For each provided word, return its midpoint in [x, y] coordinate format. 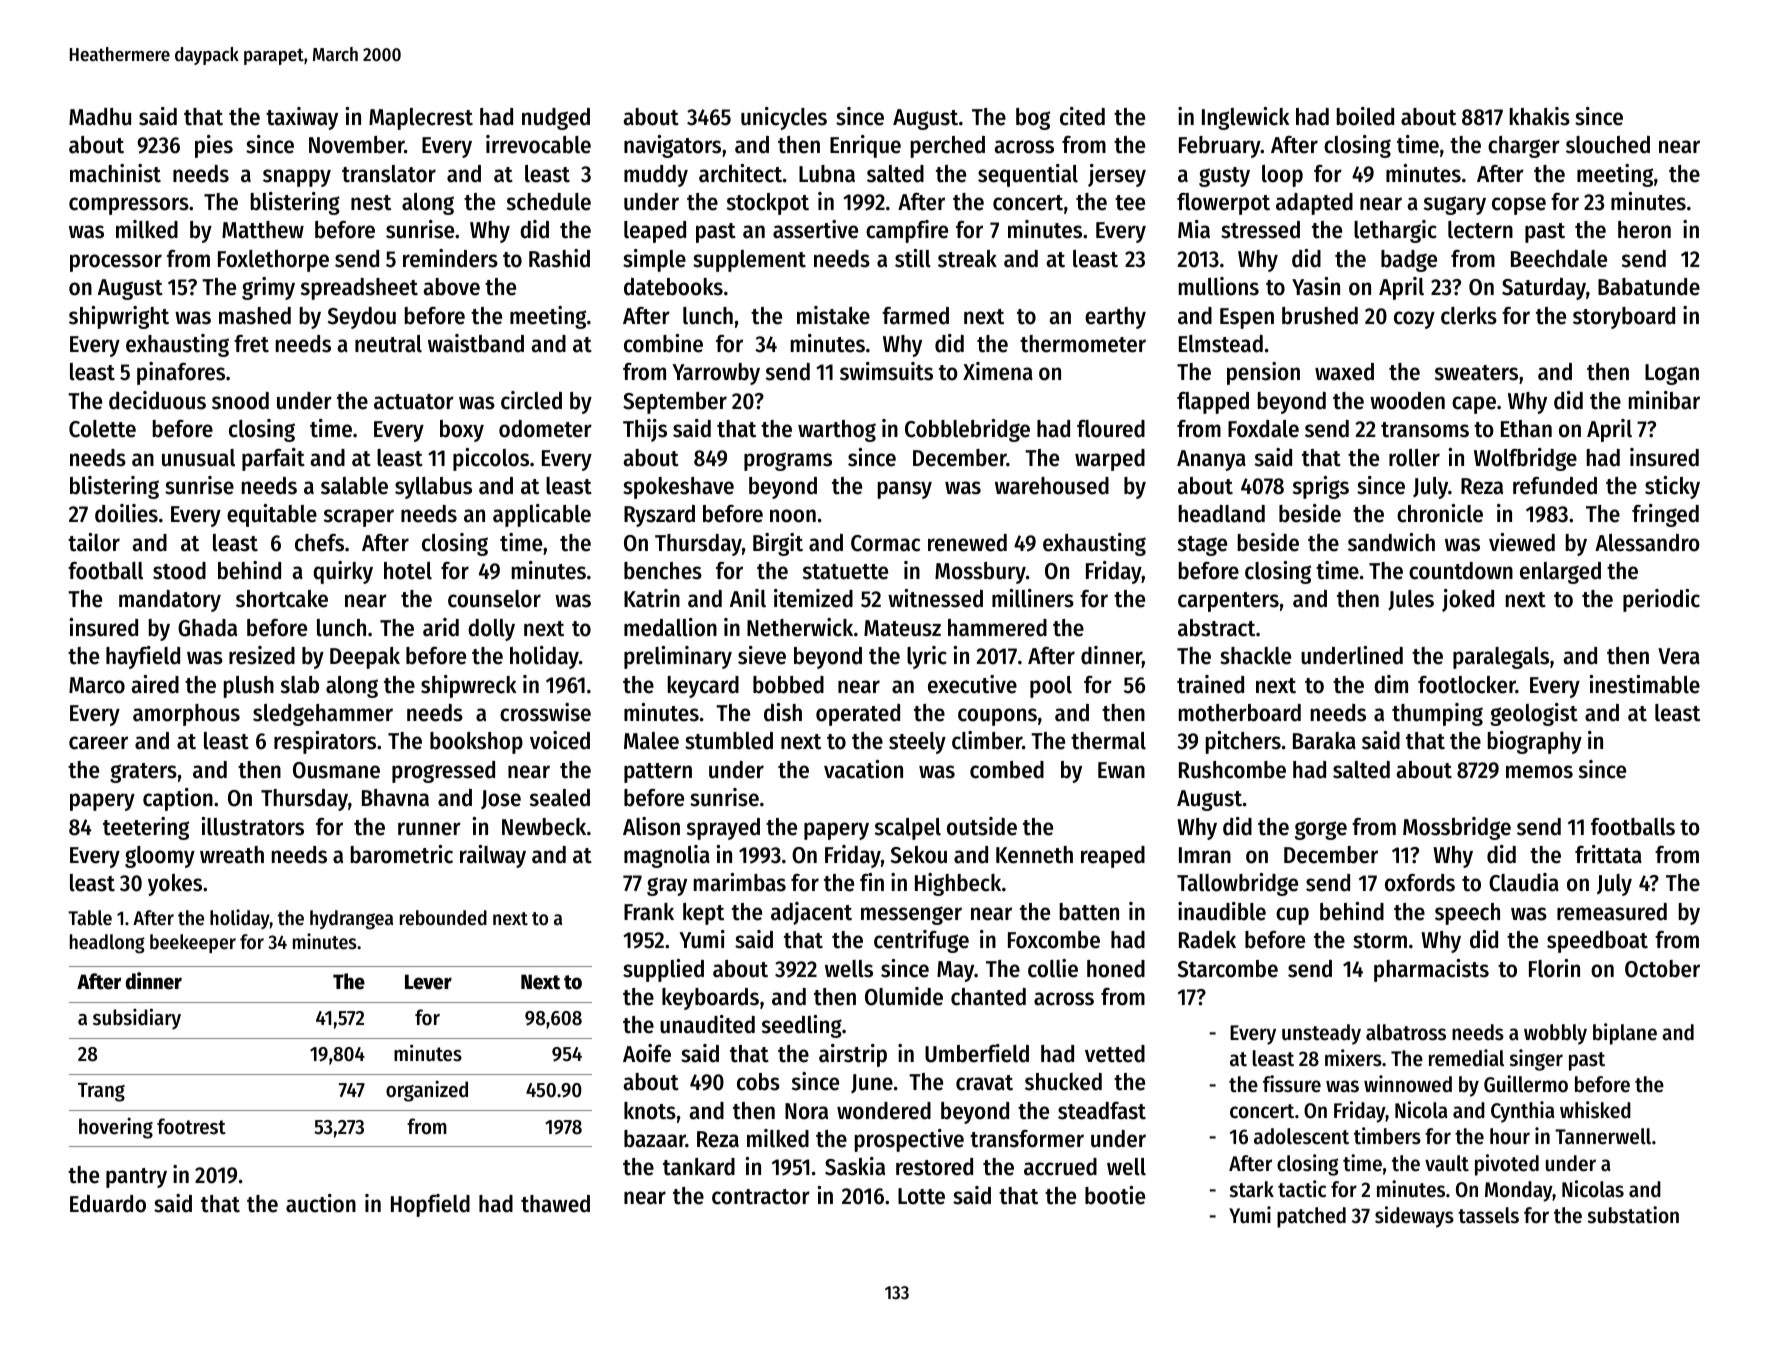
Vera [1679, 656]
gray [667, 886]
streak [967, 259]
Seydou [362, 318]
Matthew [263, 230]
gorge [1321, 830]
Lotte [921, 1196]
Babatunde [1649, 287]
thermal [1108, 741]
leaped [655, 232]
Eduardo [108, 1204]
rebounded [443, 918]
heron [1644, 230]
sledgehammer [323, 715]
